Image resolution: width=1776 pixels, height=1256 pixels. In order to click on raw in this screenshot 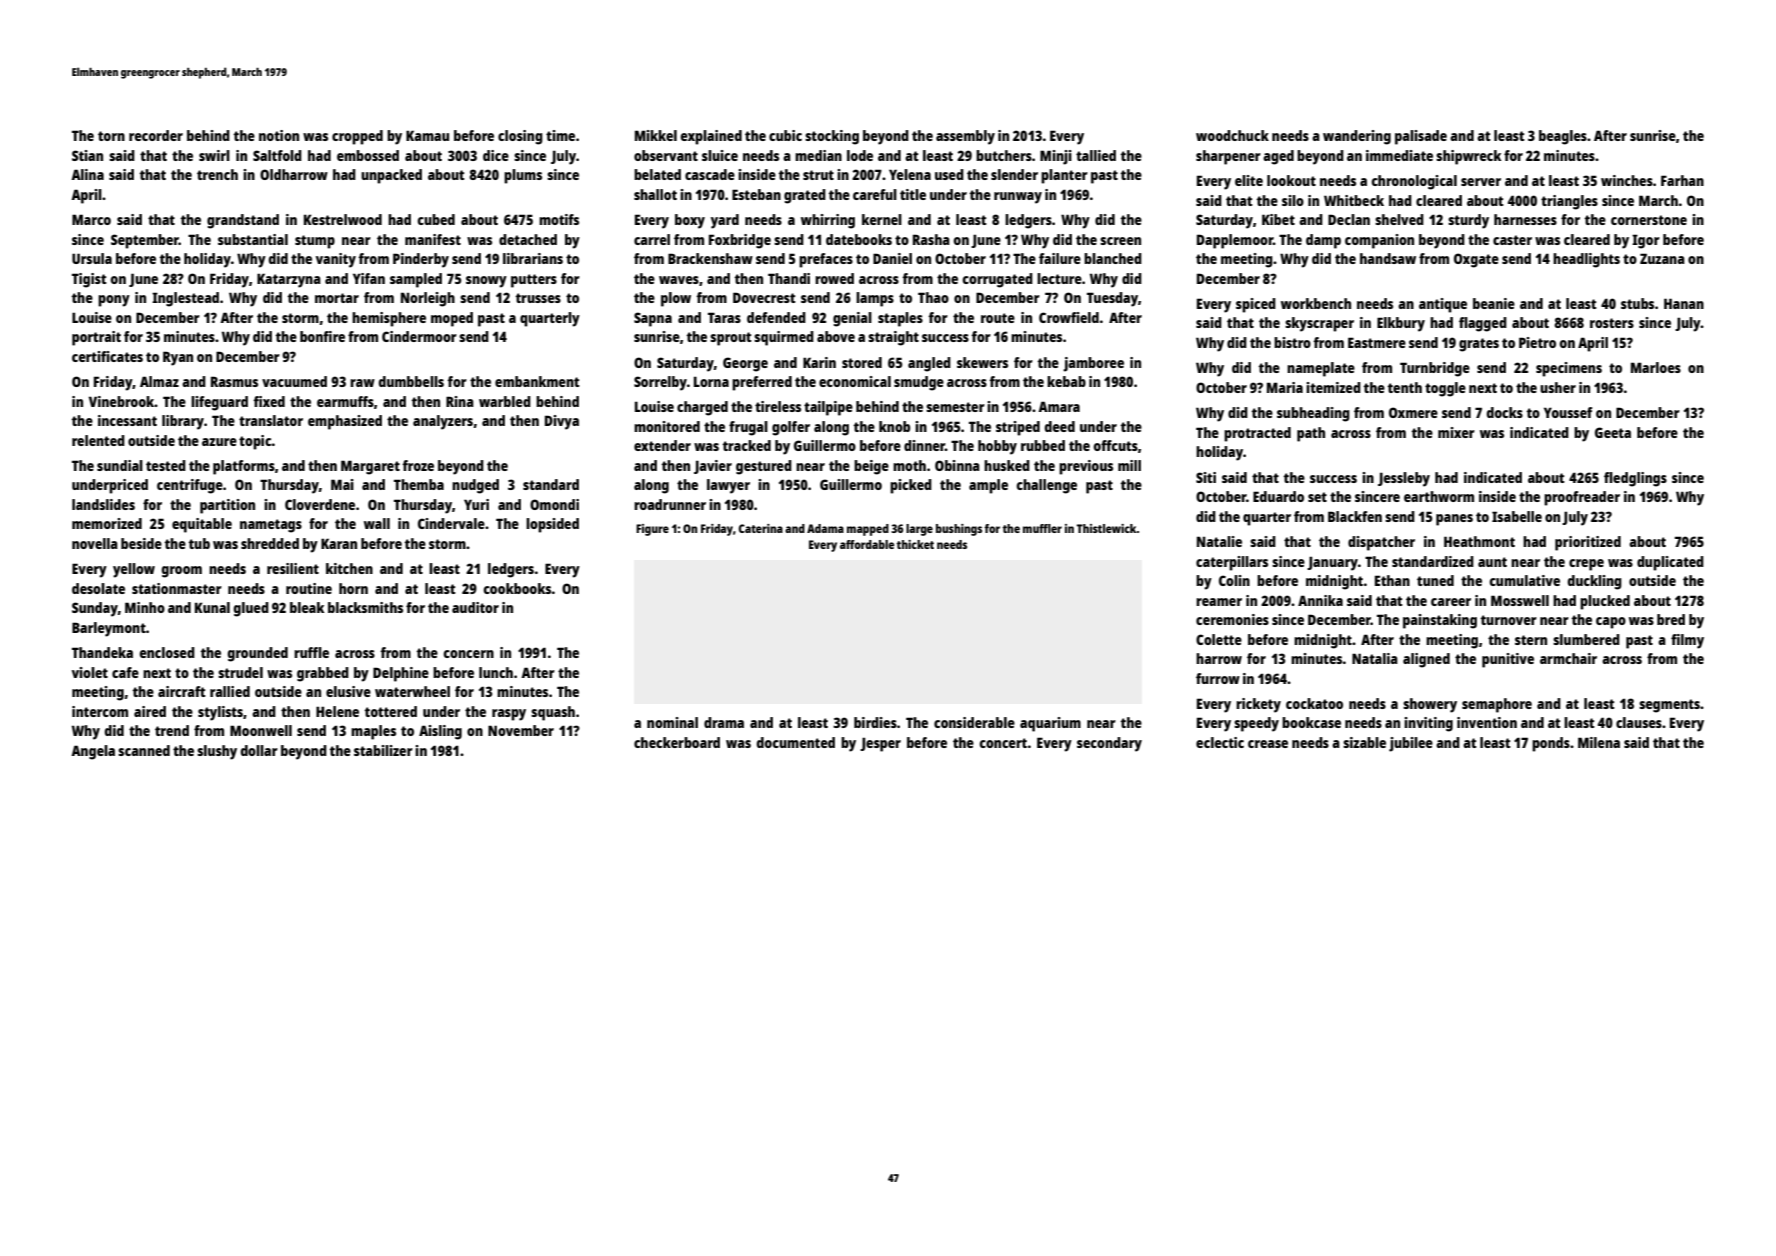, I will do `click(362, 383)`.
